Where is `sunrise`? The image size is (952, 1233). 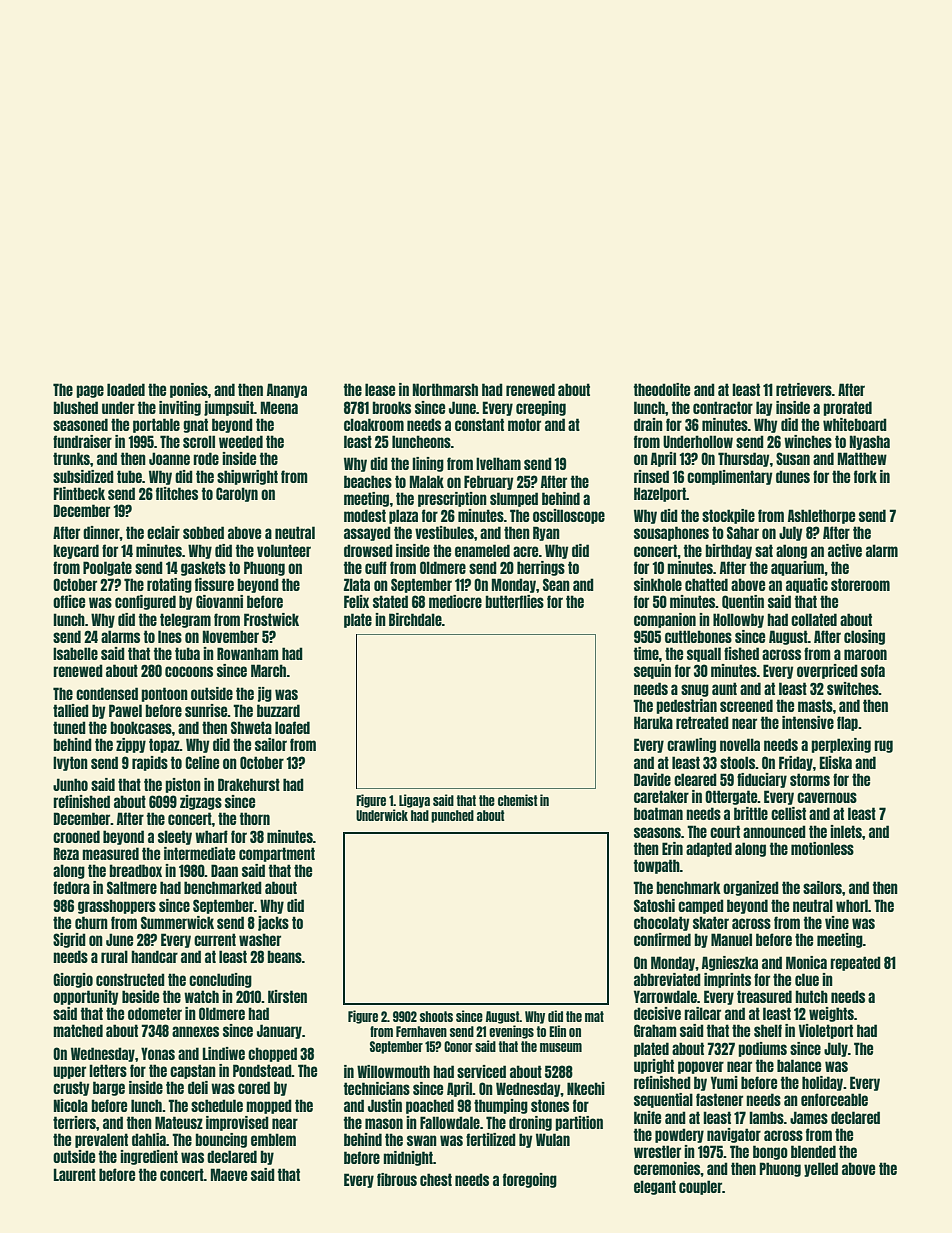 sunrise is located at coordinates (206, 710).
